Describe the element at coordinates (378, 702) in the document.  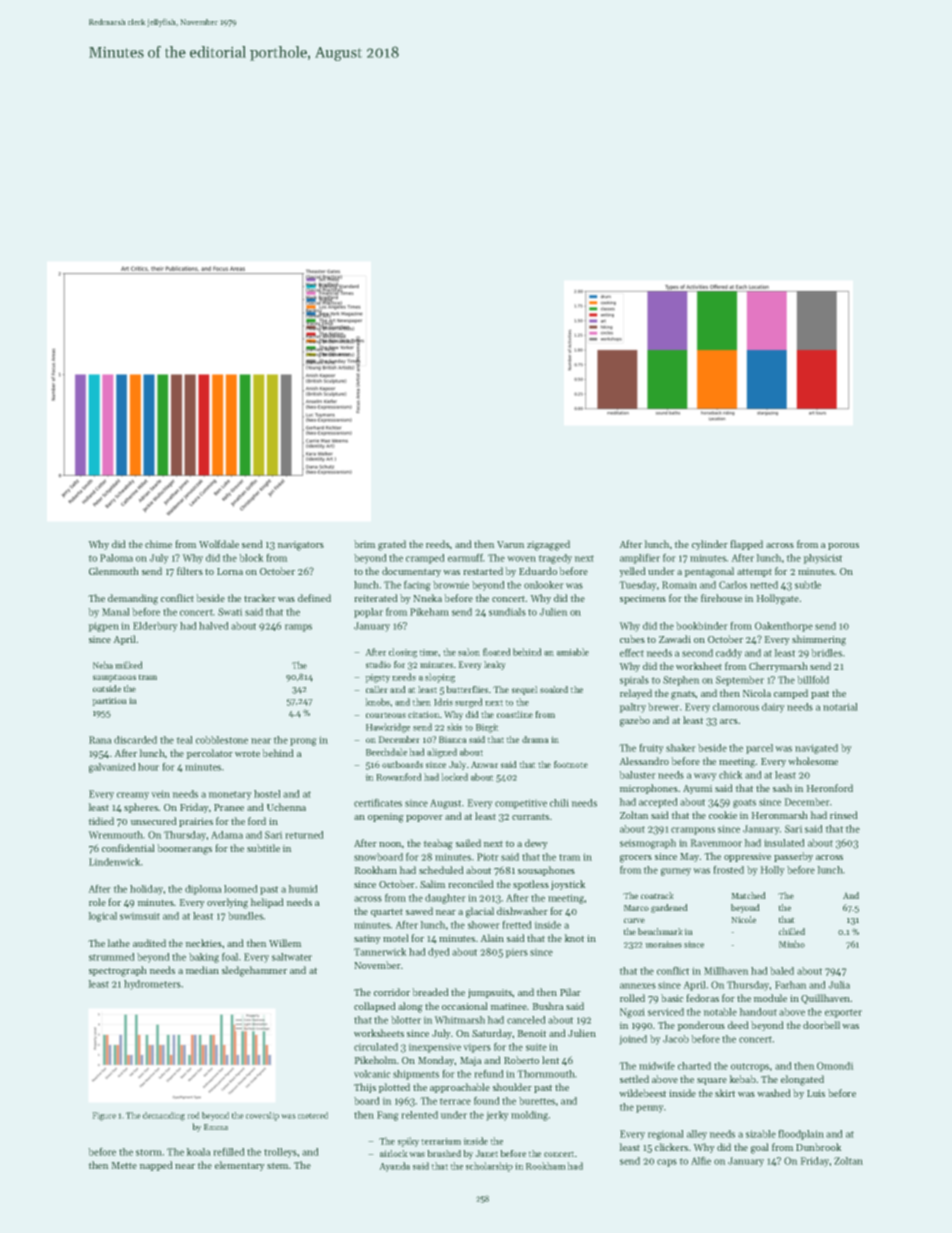
I see `knobs` at that location.
